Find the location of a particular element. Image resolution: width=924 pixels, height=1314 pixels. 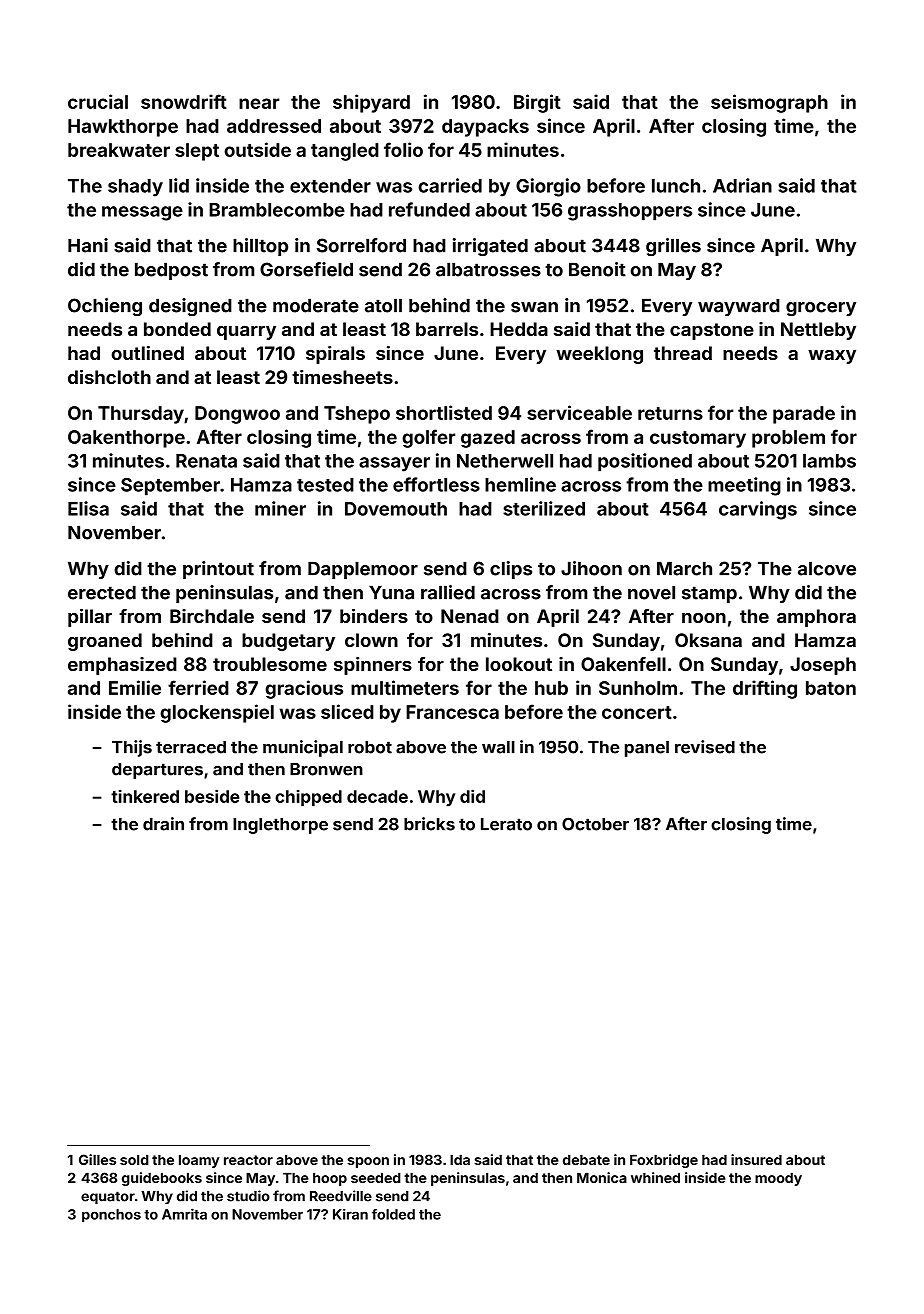

shortlisted is located at coordinates (444, 412).
